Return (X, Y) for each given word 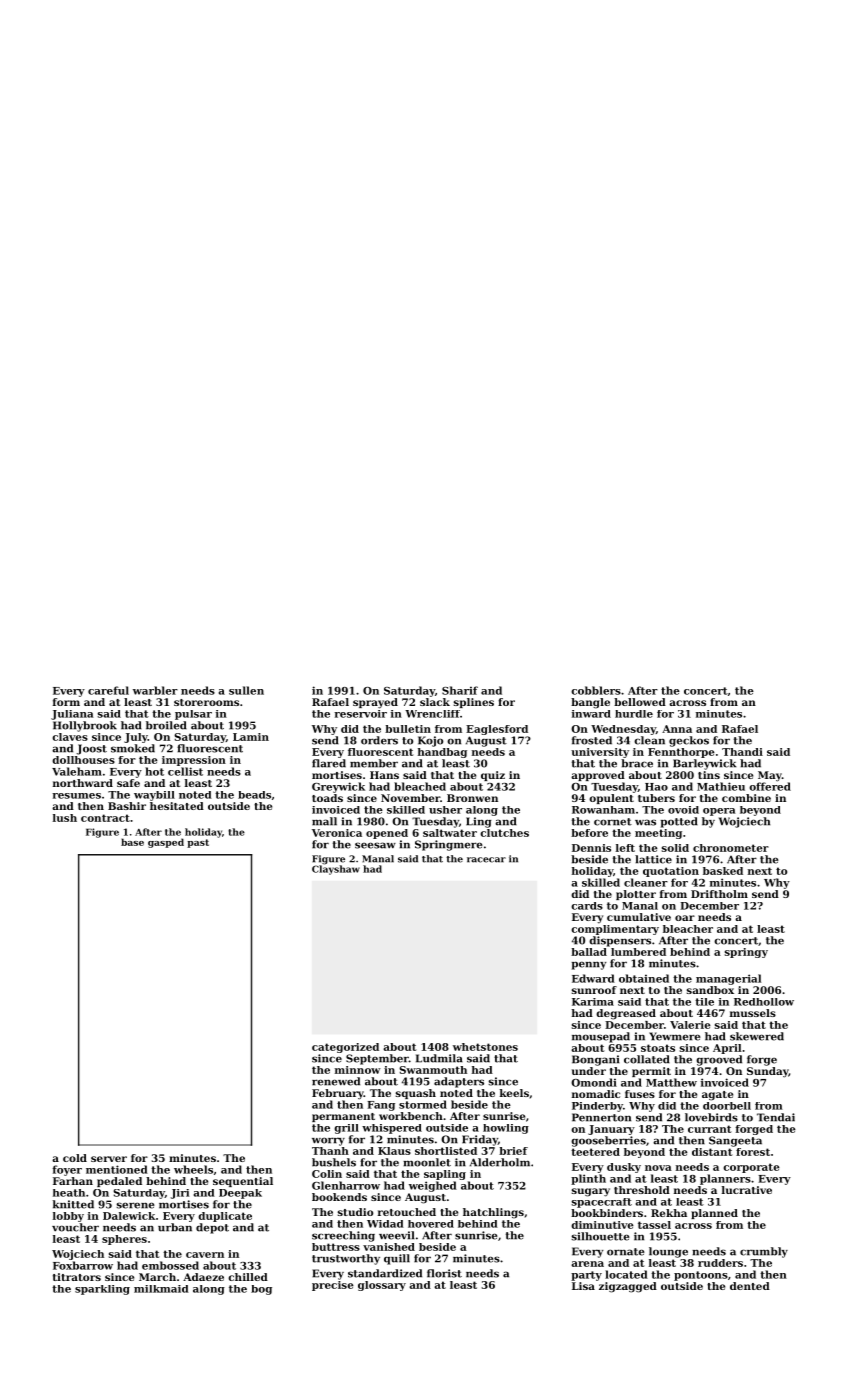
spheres (124, 1240)
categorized (345, 1048)
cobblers (596, 690)
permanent (343, 1117)
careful (108, 690)
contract (105, 818)
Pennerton (601, 1117)
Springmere (449, 845)
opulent (611, 799)
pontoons (701, 1276)
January (611, 1130)
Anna (677, 729)
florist (444, 1273)
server (109, 1159)
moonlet (427, 1162)
